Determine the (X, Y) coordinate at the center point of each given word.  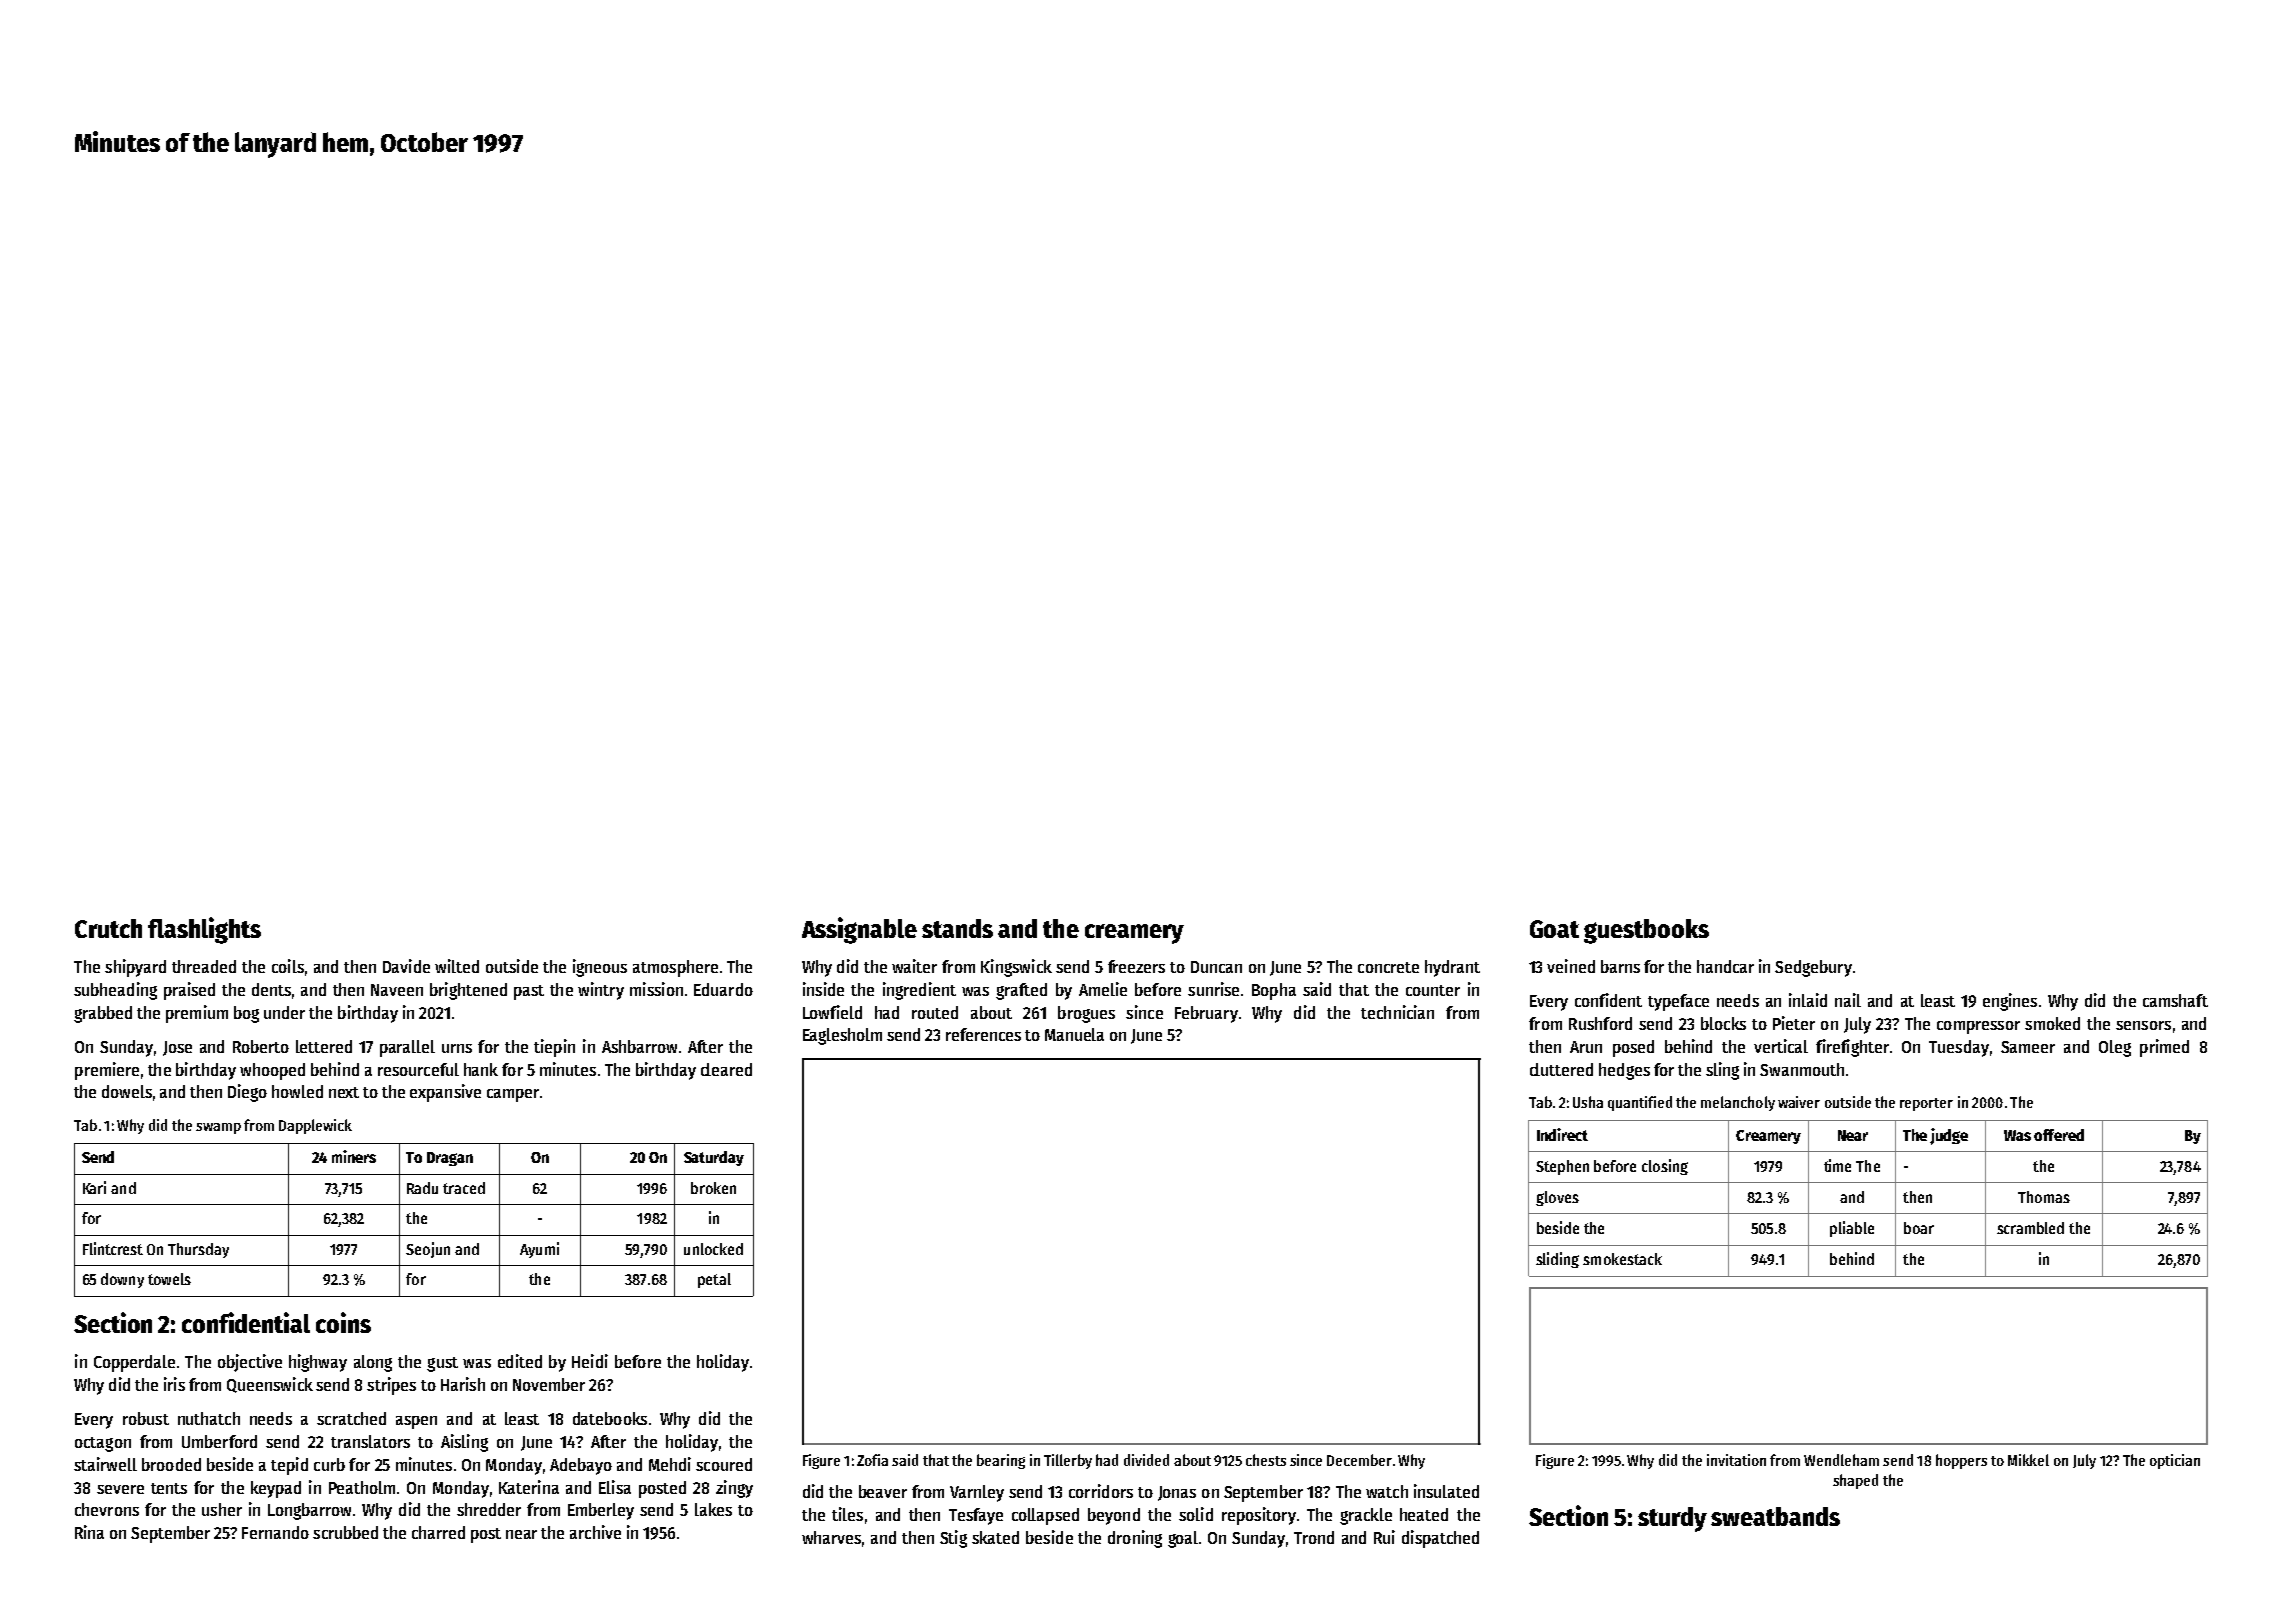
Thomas (2044, 1197)
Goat (1554, 929)
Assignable (859, 930)
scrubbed (345, 1532)
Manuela (1074, 1034)
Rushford (1600, 1023)
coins (343, 1322)
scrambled (2030, 1228)
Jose (177, 1048)
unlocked (713, 1249)
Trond (1314, 1537)
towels (169, 1279)
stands (957, 928)
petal (714, 1280)
